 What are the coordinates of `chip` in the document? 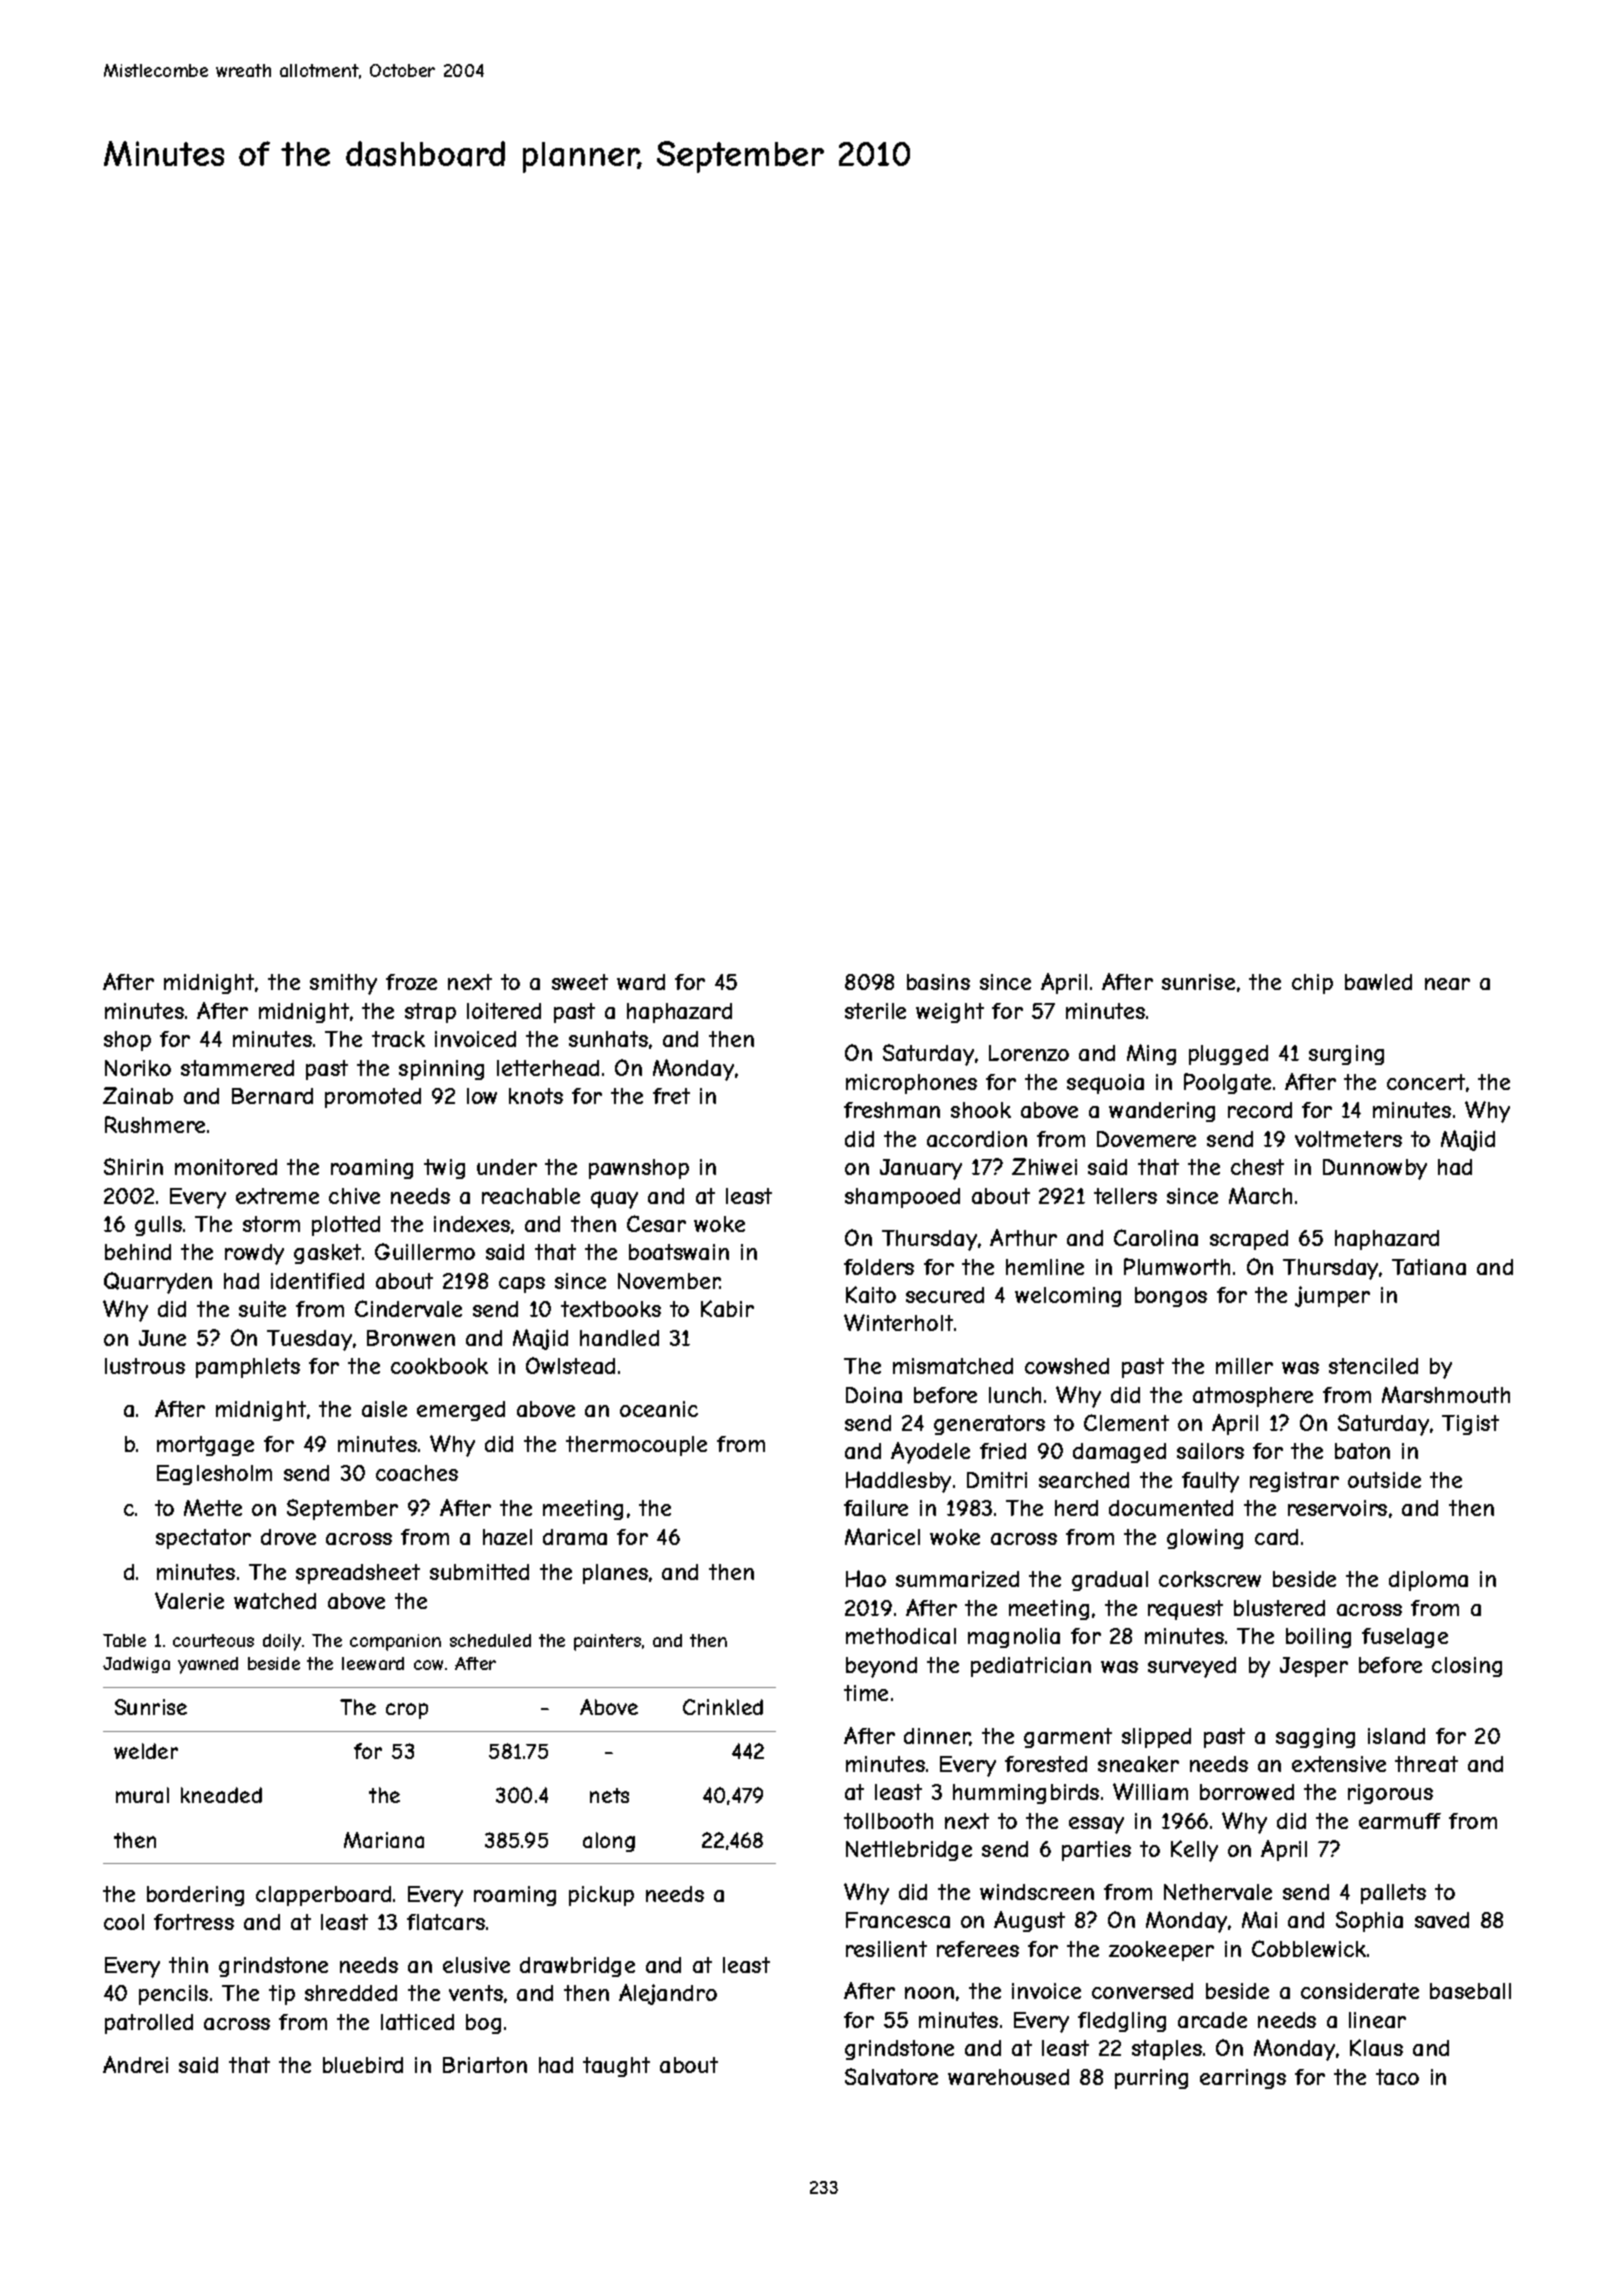 It's located at (1312, 984).
